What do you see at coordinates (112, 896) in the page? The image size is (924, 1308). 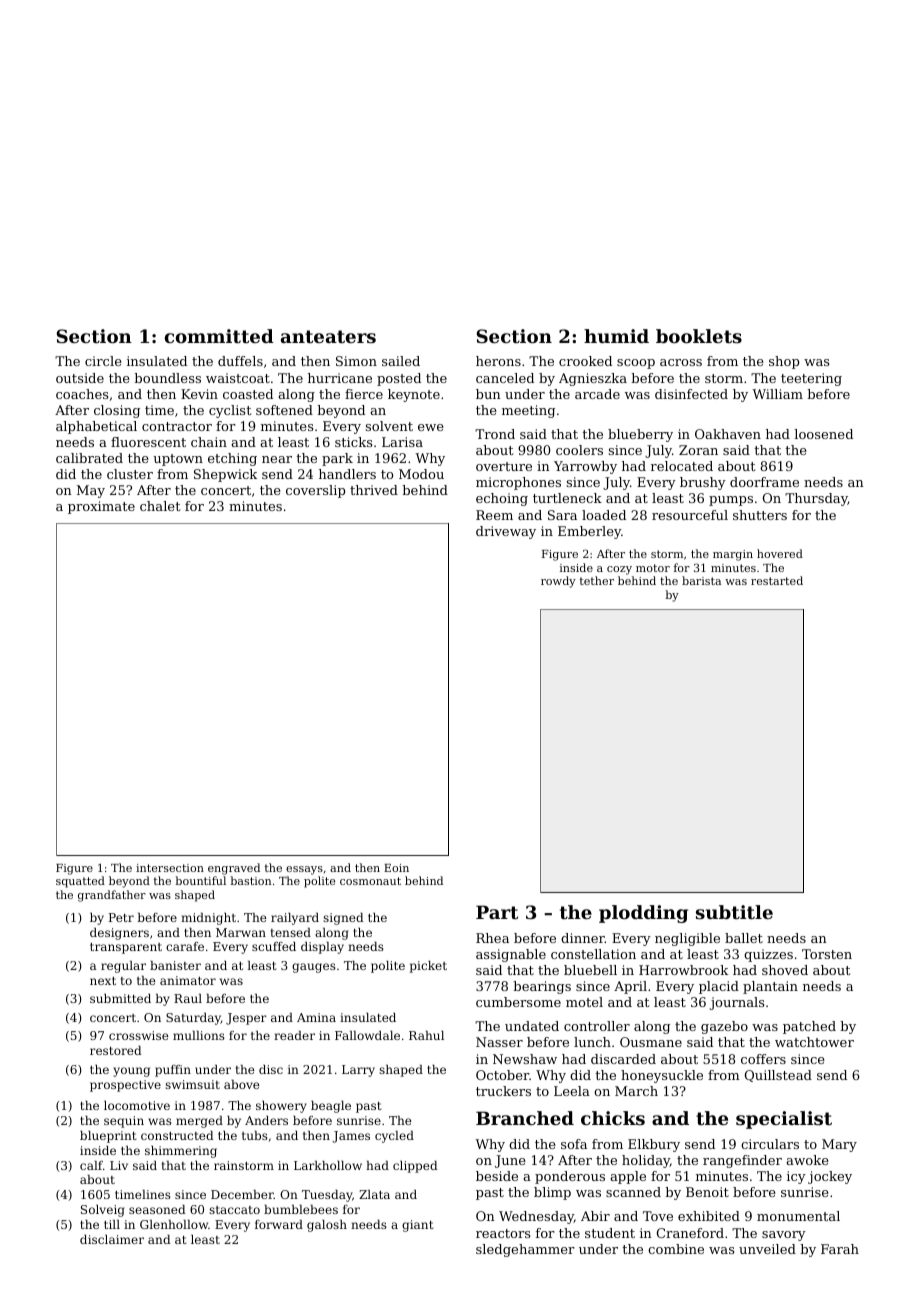 I see `grandfather` at bounding box center [112, 896].
